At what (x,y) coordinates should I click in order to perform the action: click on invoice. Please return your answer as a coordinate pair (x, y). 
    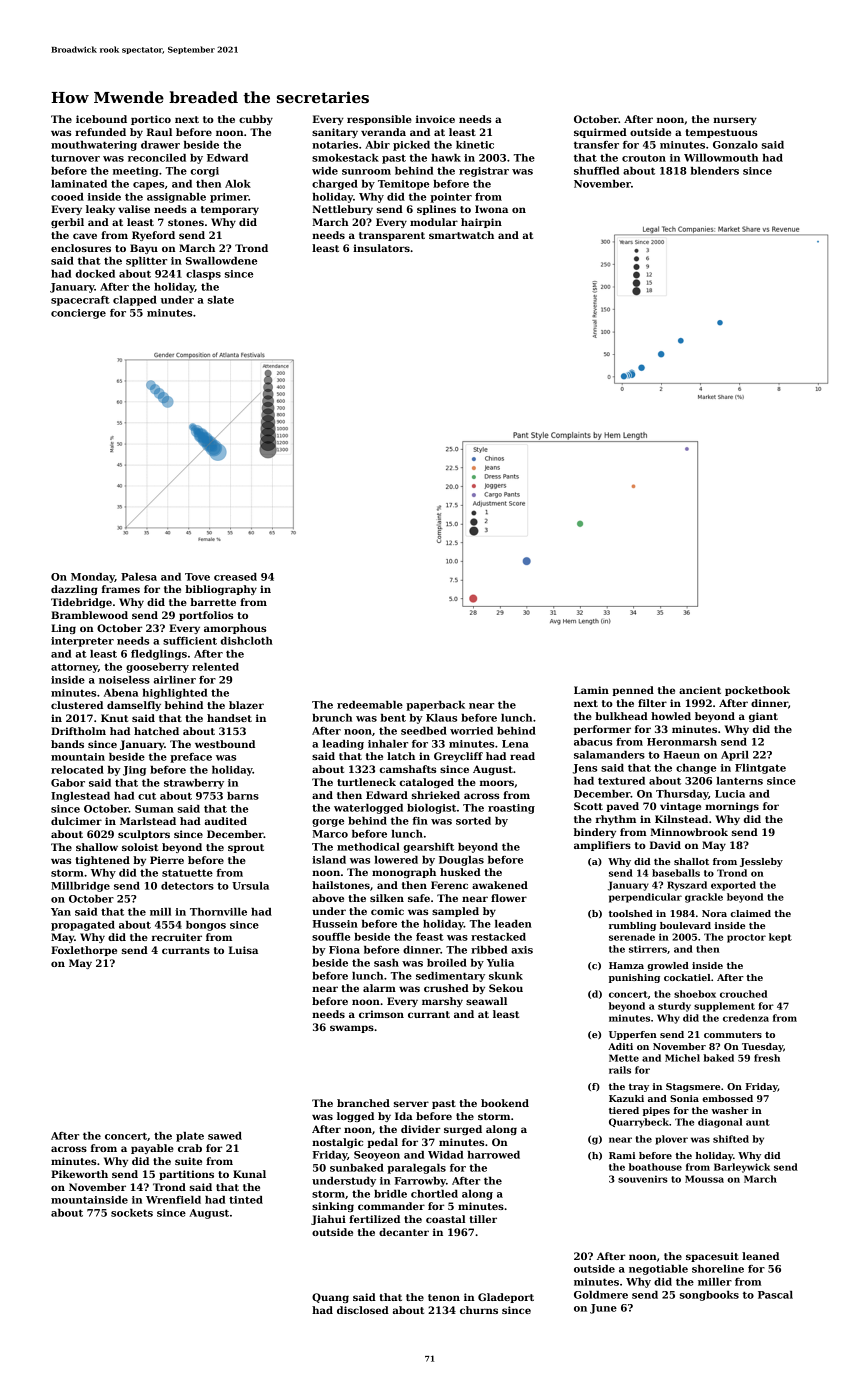
    Looking at the image, I should click on (435, 119).
